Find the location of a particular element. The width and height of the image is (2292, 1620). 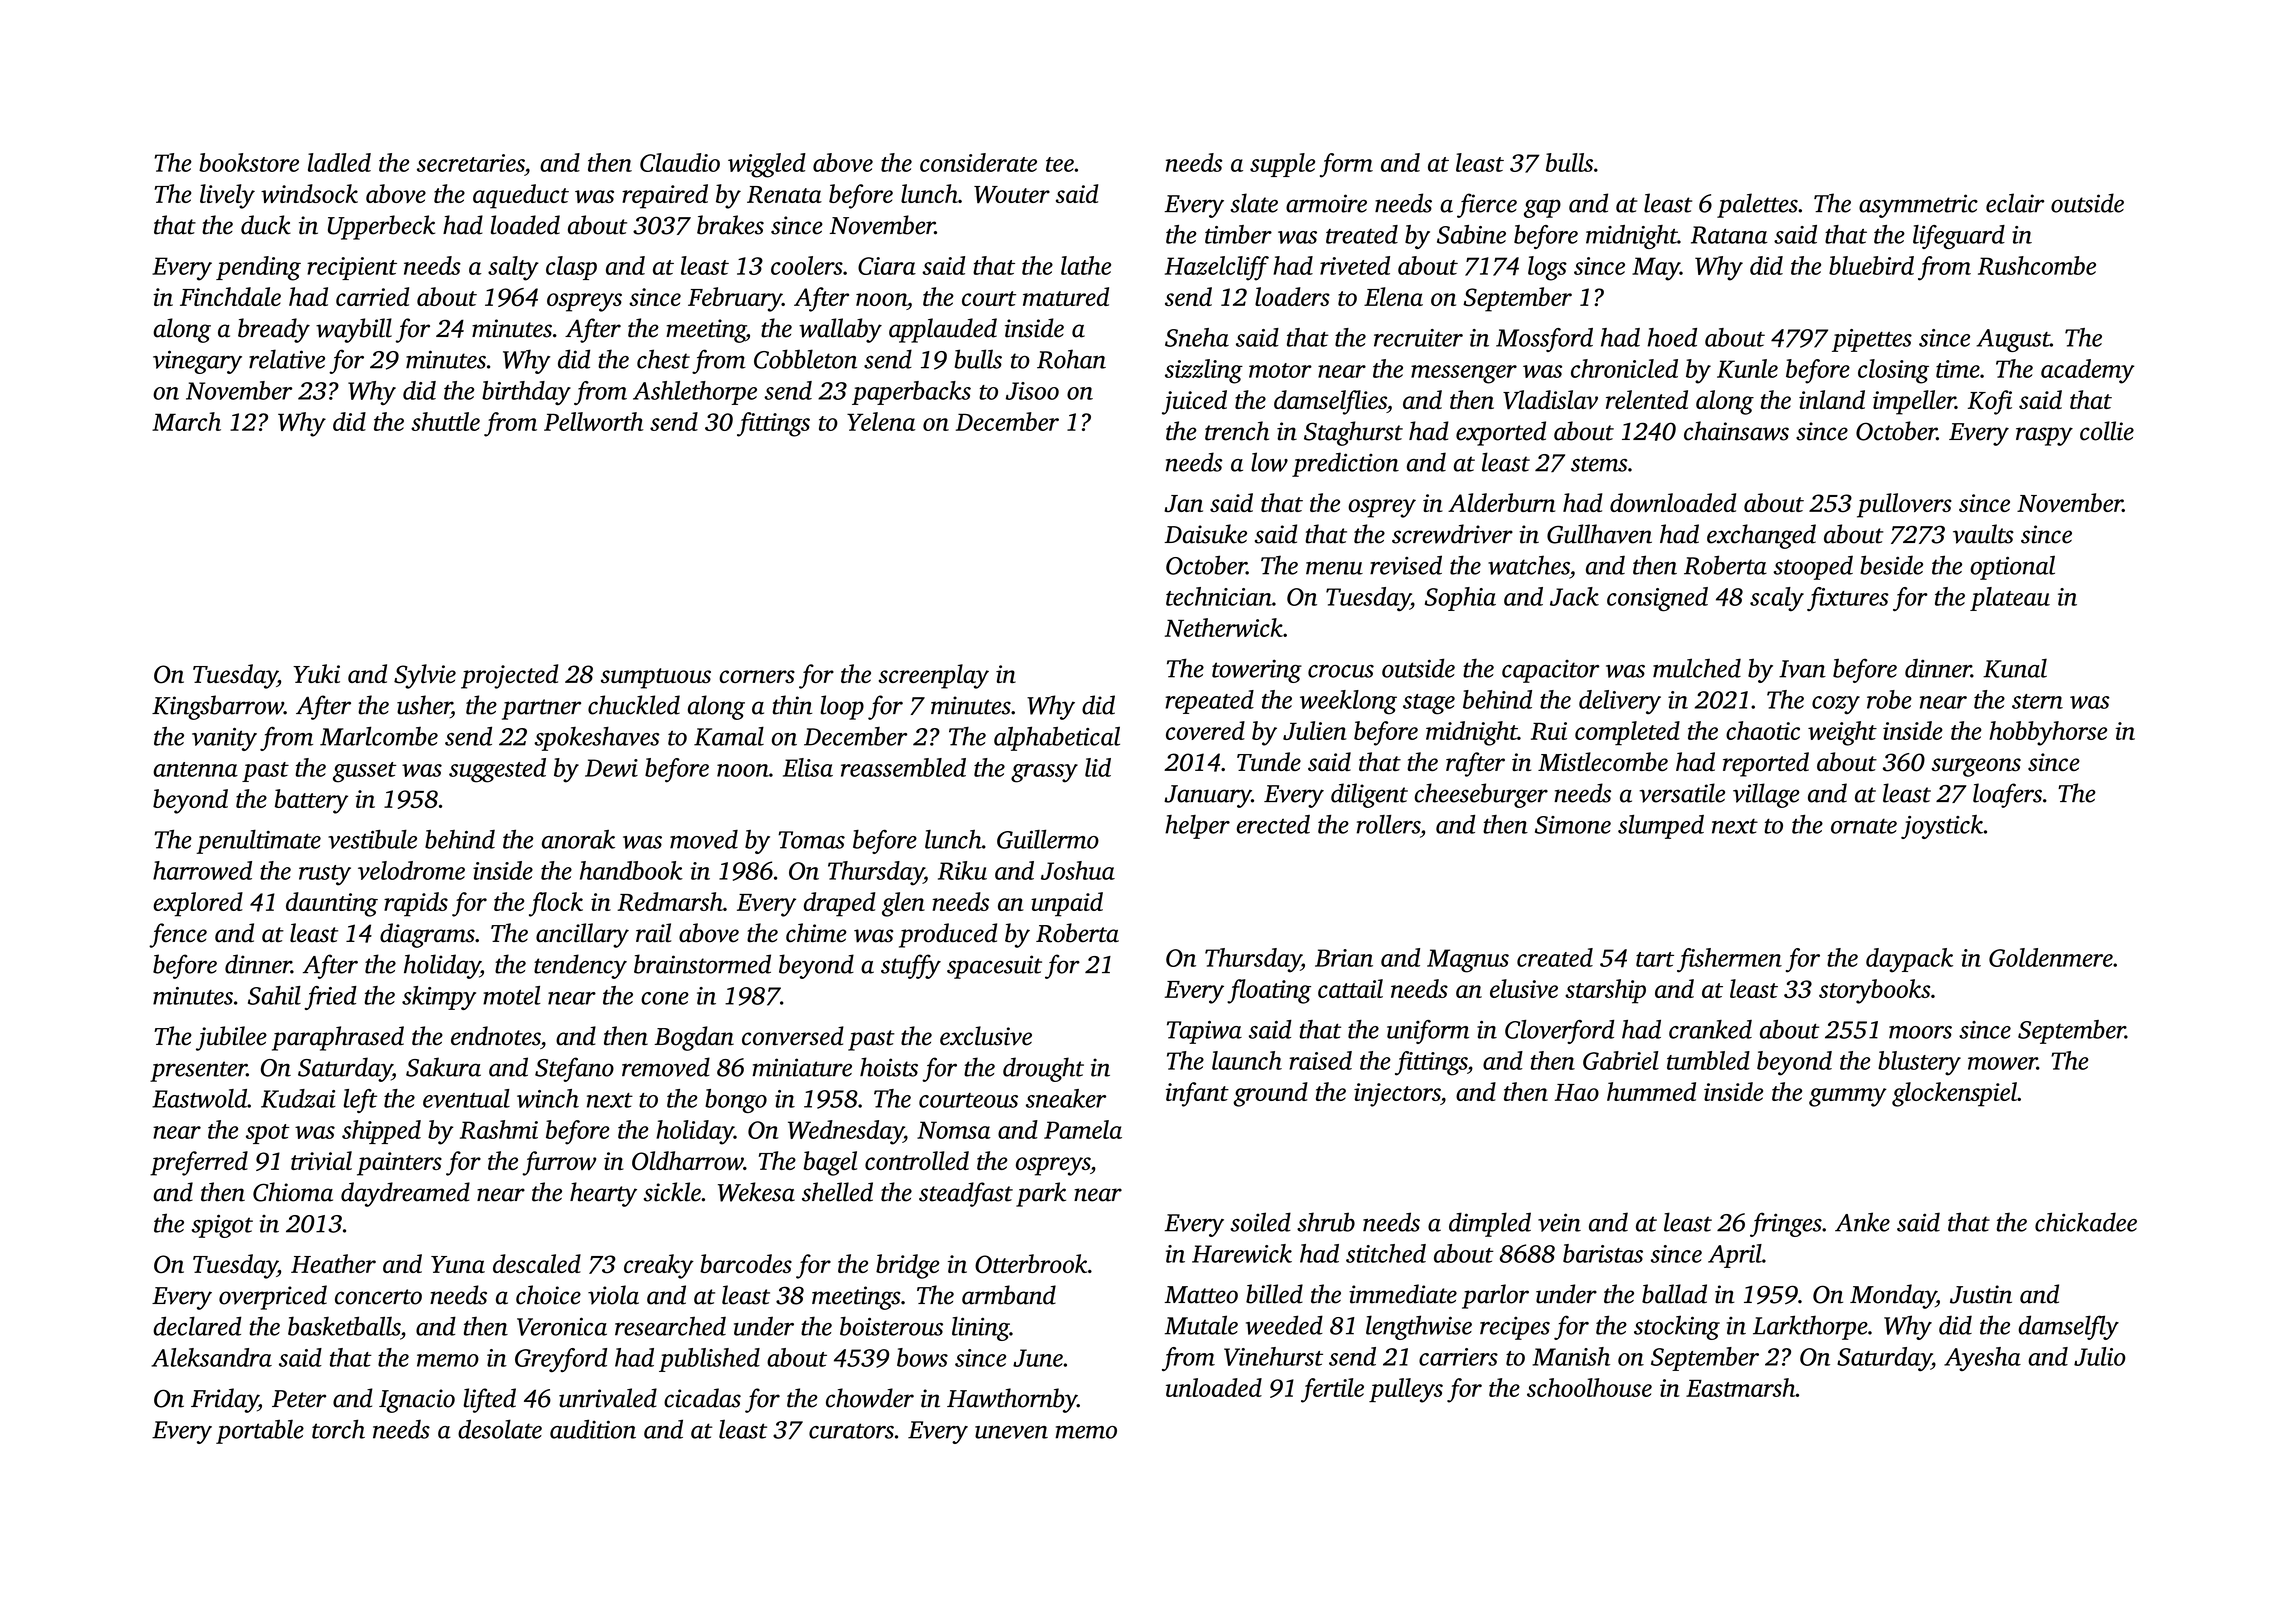

palettes is located at coordinates (1757, 205).
